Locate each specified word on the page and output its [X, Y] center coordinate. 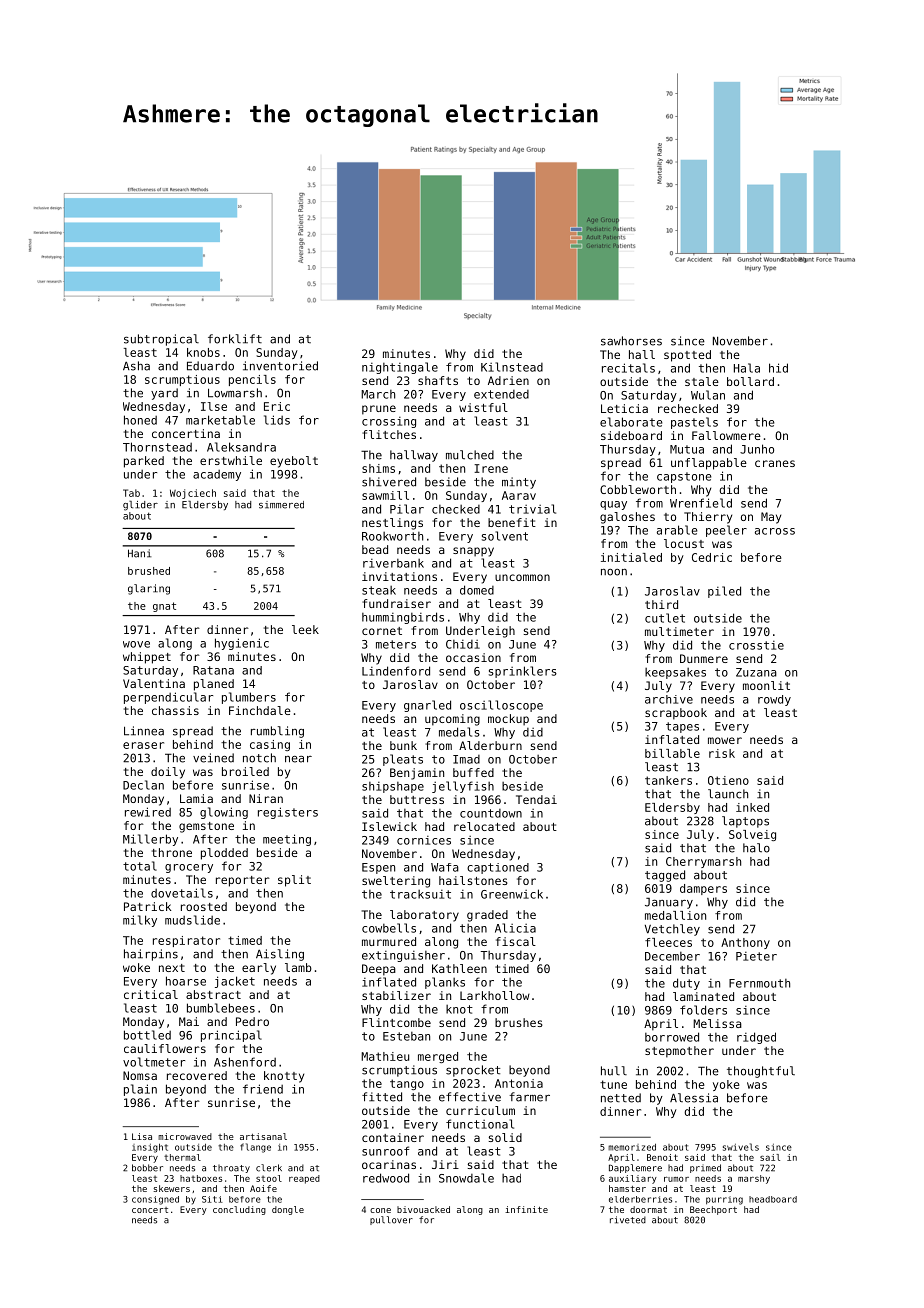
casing [270, 745]
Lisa [142, 1136]
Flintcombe [396, 1022]
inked [752, 807]
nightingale [400, 368]
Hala [747, 368]
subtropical [161, 340]
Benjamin [417, 774]
